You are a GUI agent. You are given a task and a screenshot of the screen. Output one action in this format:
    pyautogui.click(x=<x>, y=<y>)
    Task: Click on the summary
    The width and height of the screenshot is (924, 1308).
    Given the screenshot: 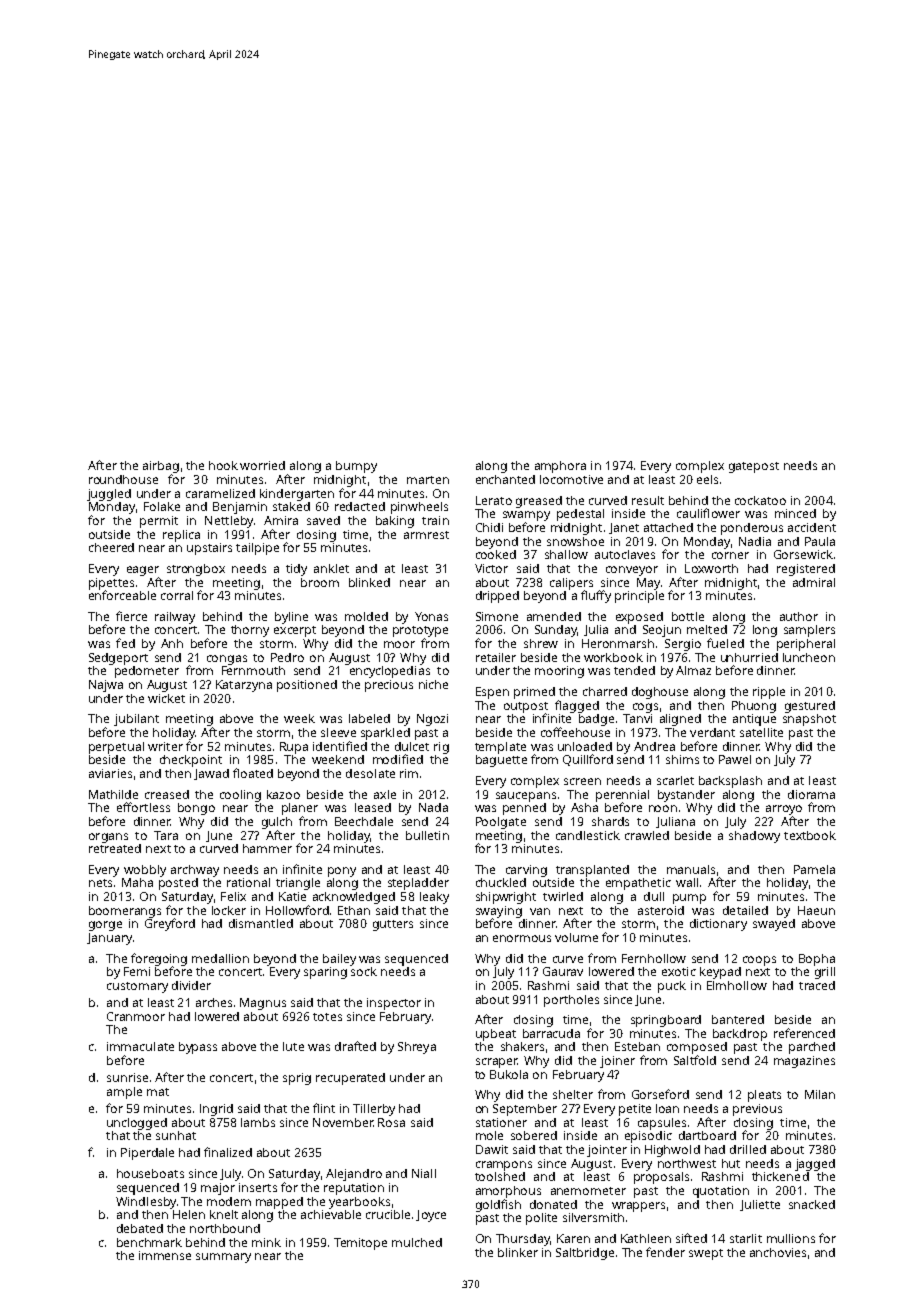 What is the action you would take?
    pyautogui.click(x=223, y=1258)
